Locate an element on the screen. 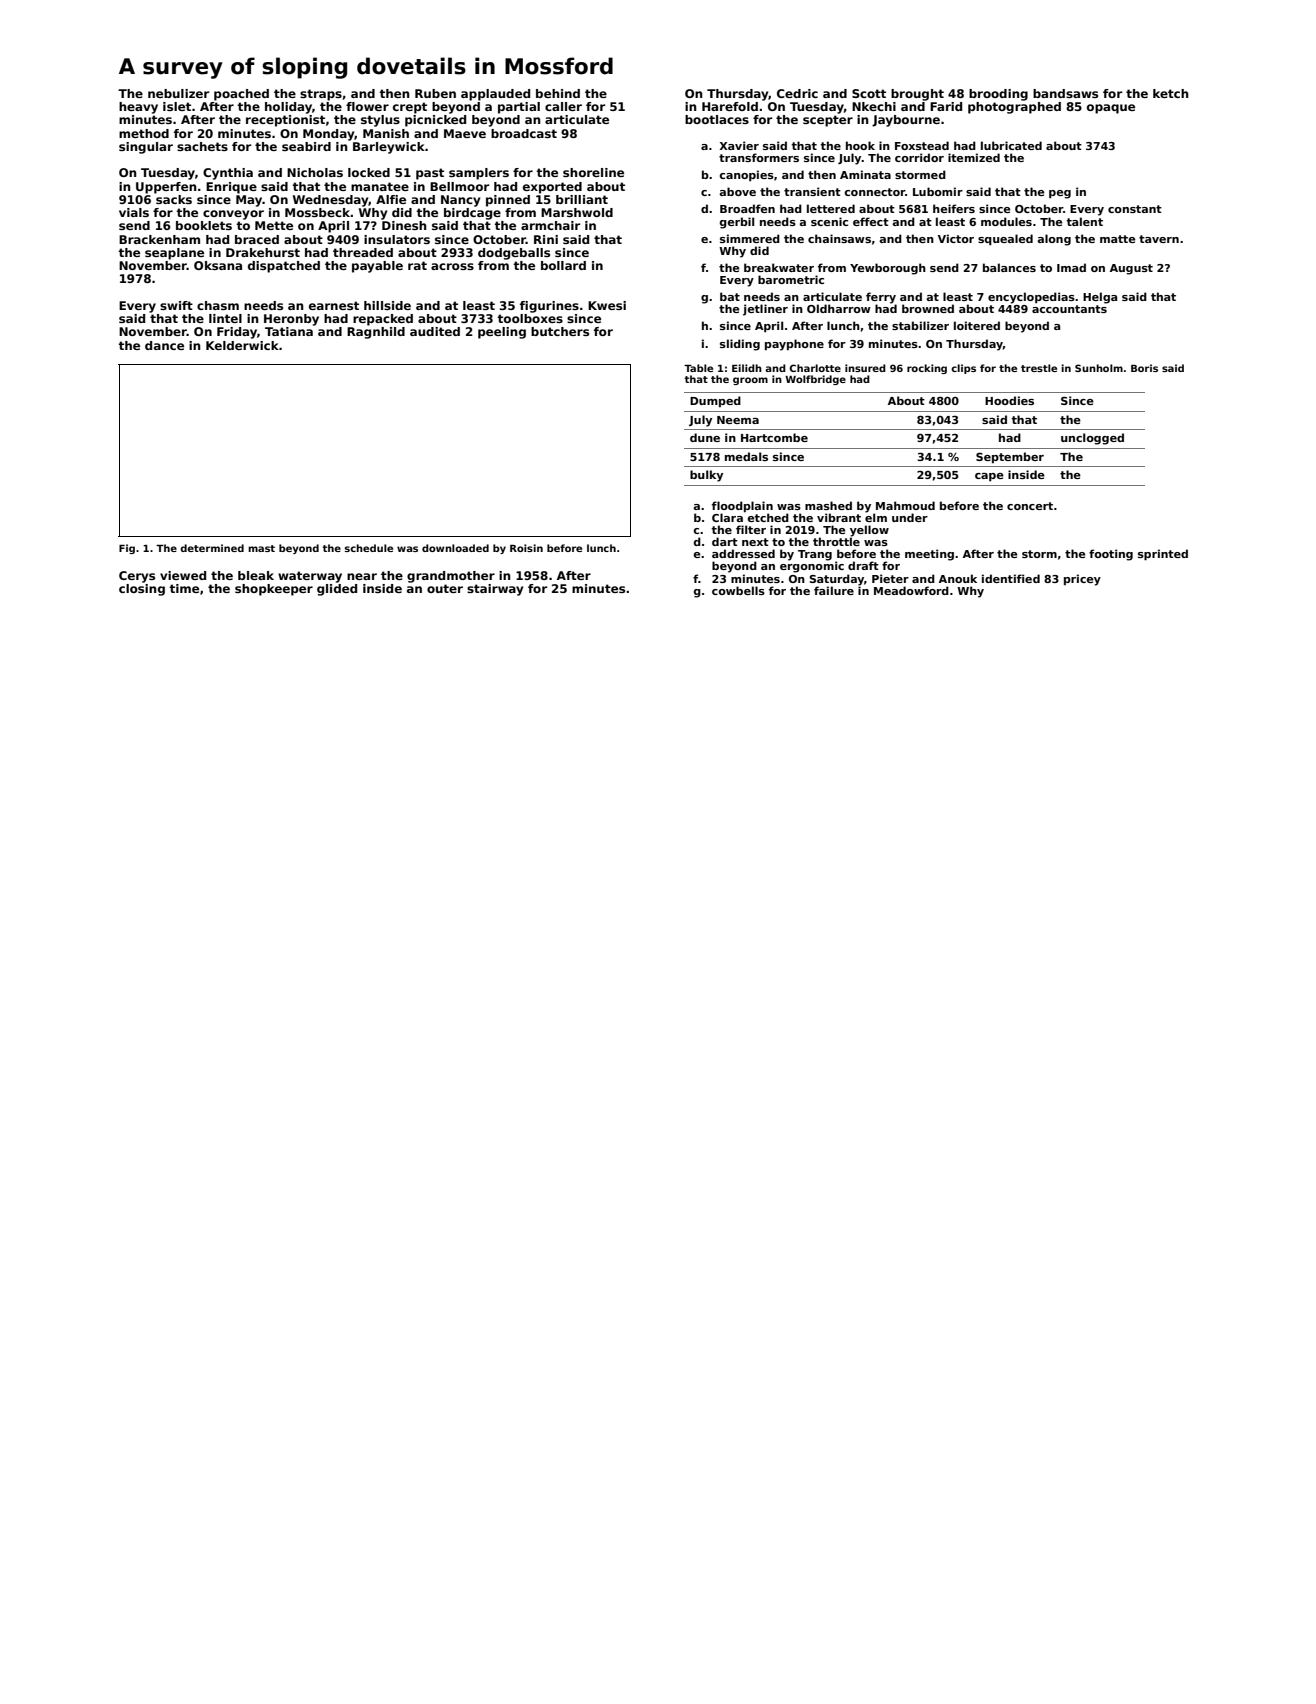 The image size is (1316, 1704). Lubomir is located at coordinates (938, 191).
